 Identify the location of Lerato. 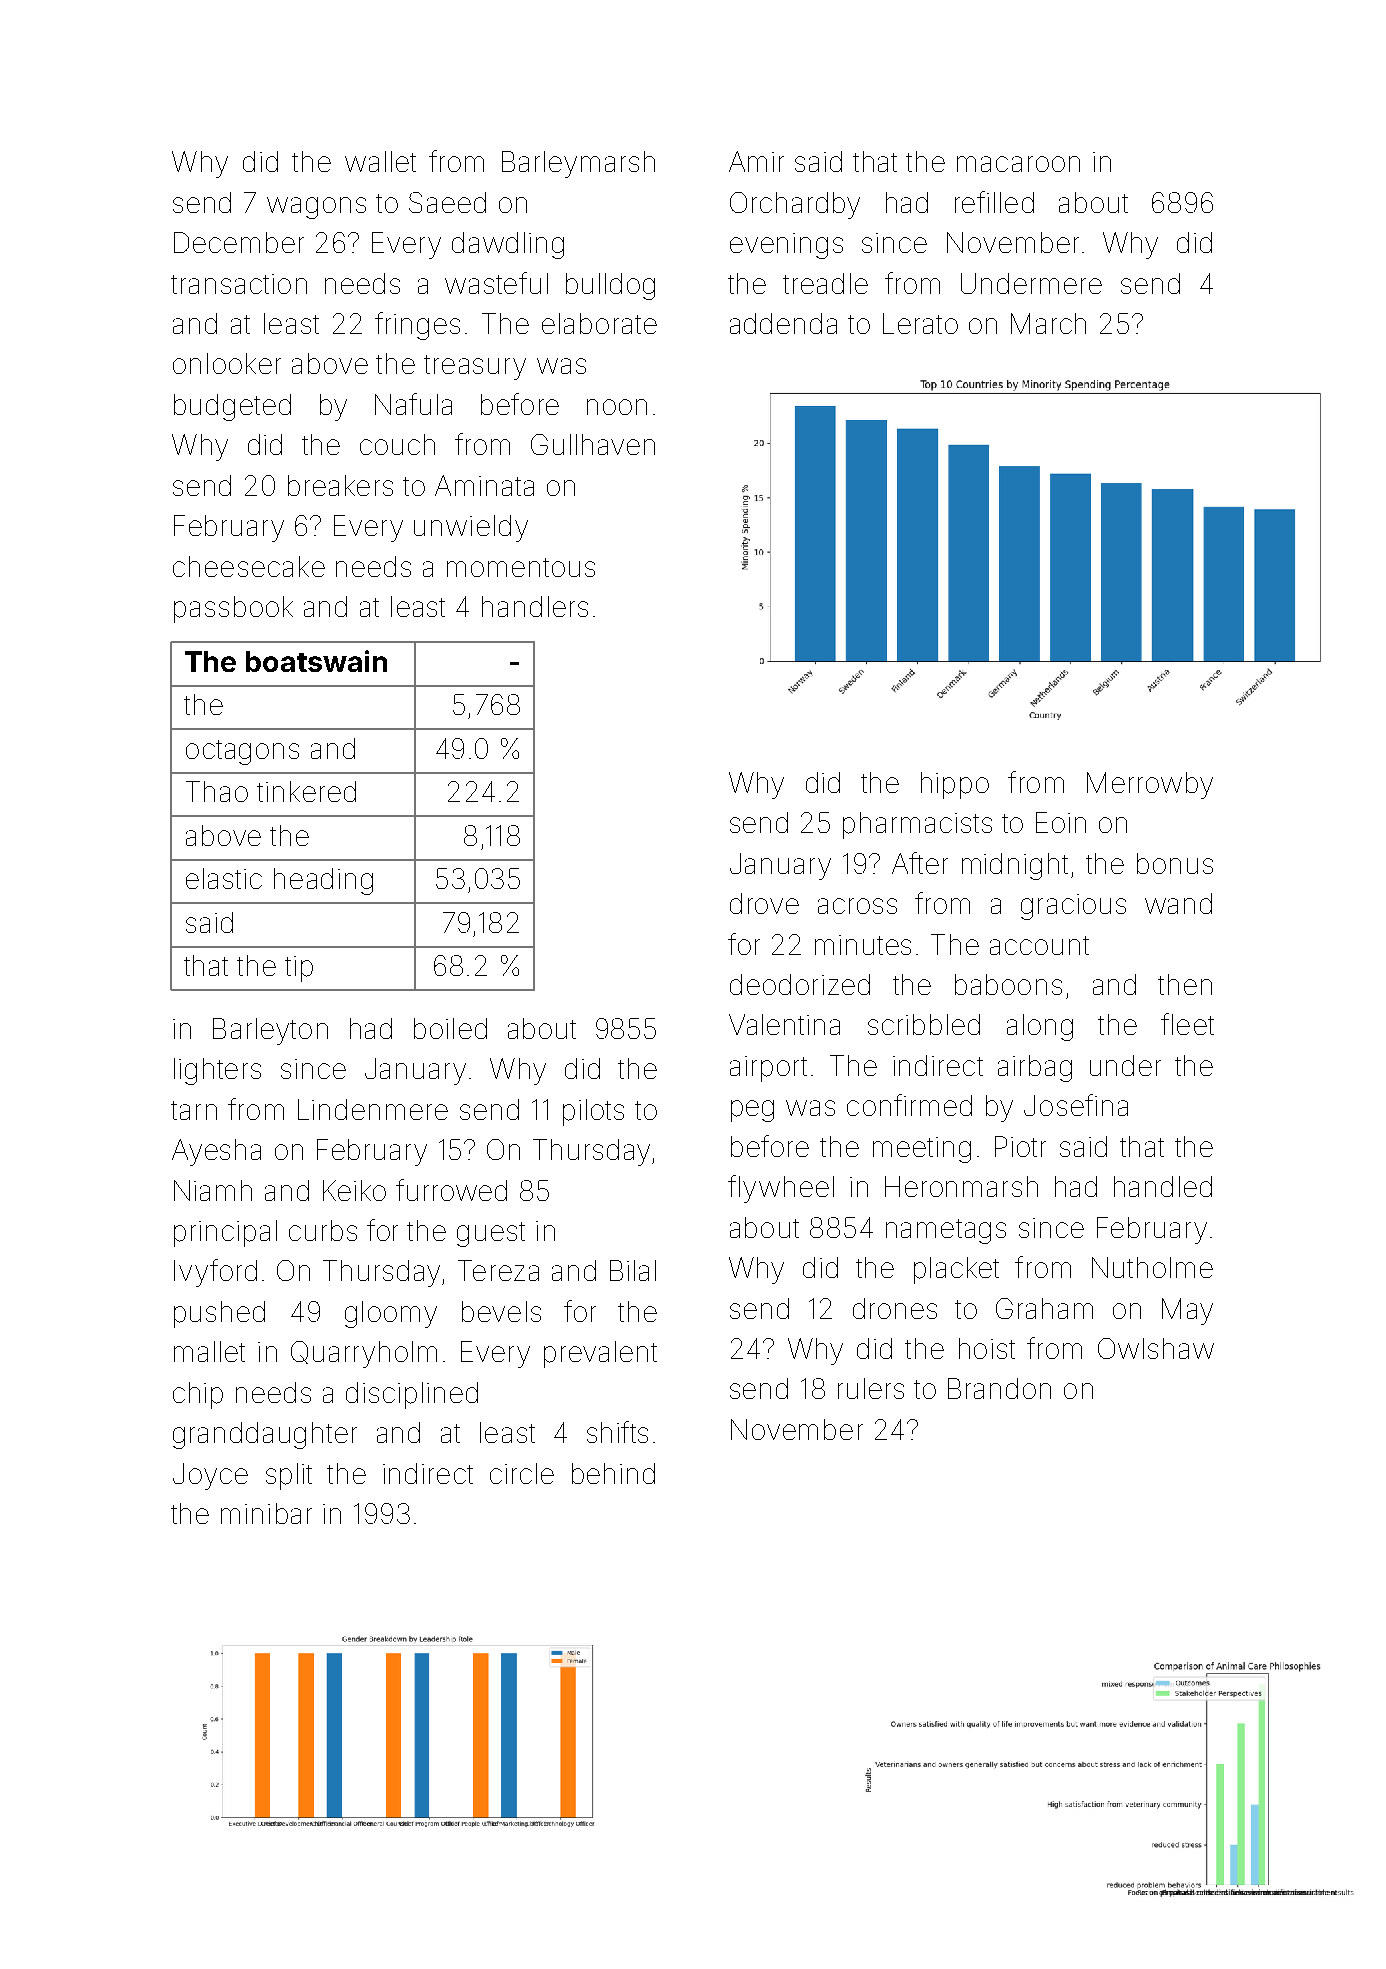
(920, 323).
